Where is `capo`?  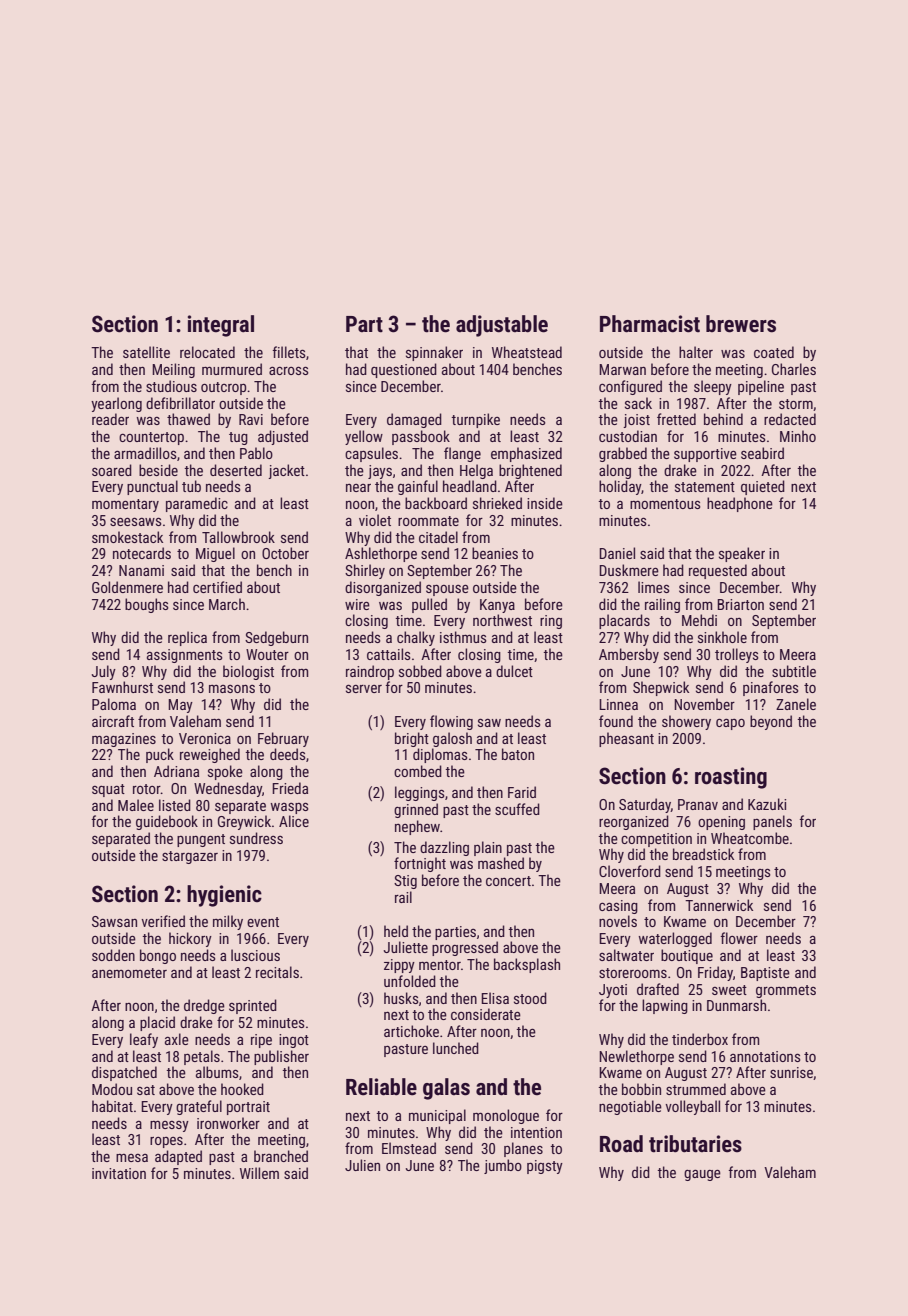
capo is located at coordinates (730, 724).
